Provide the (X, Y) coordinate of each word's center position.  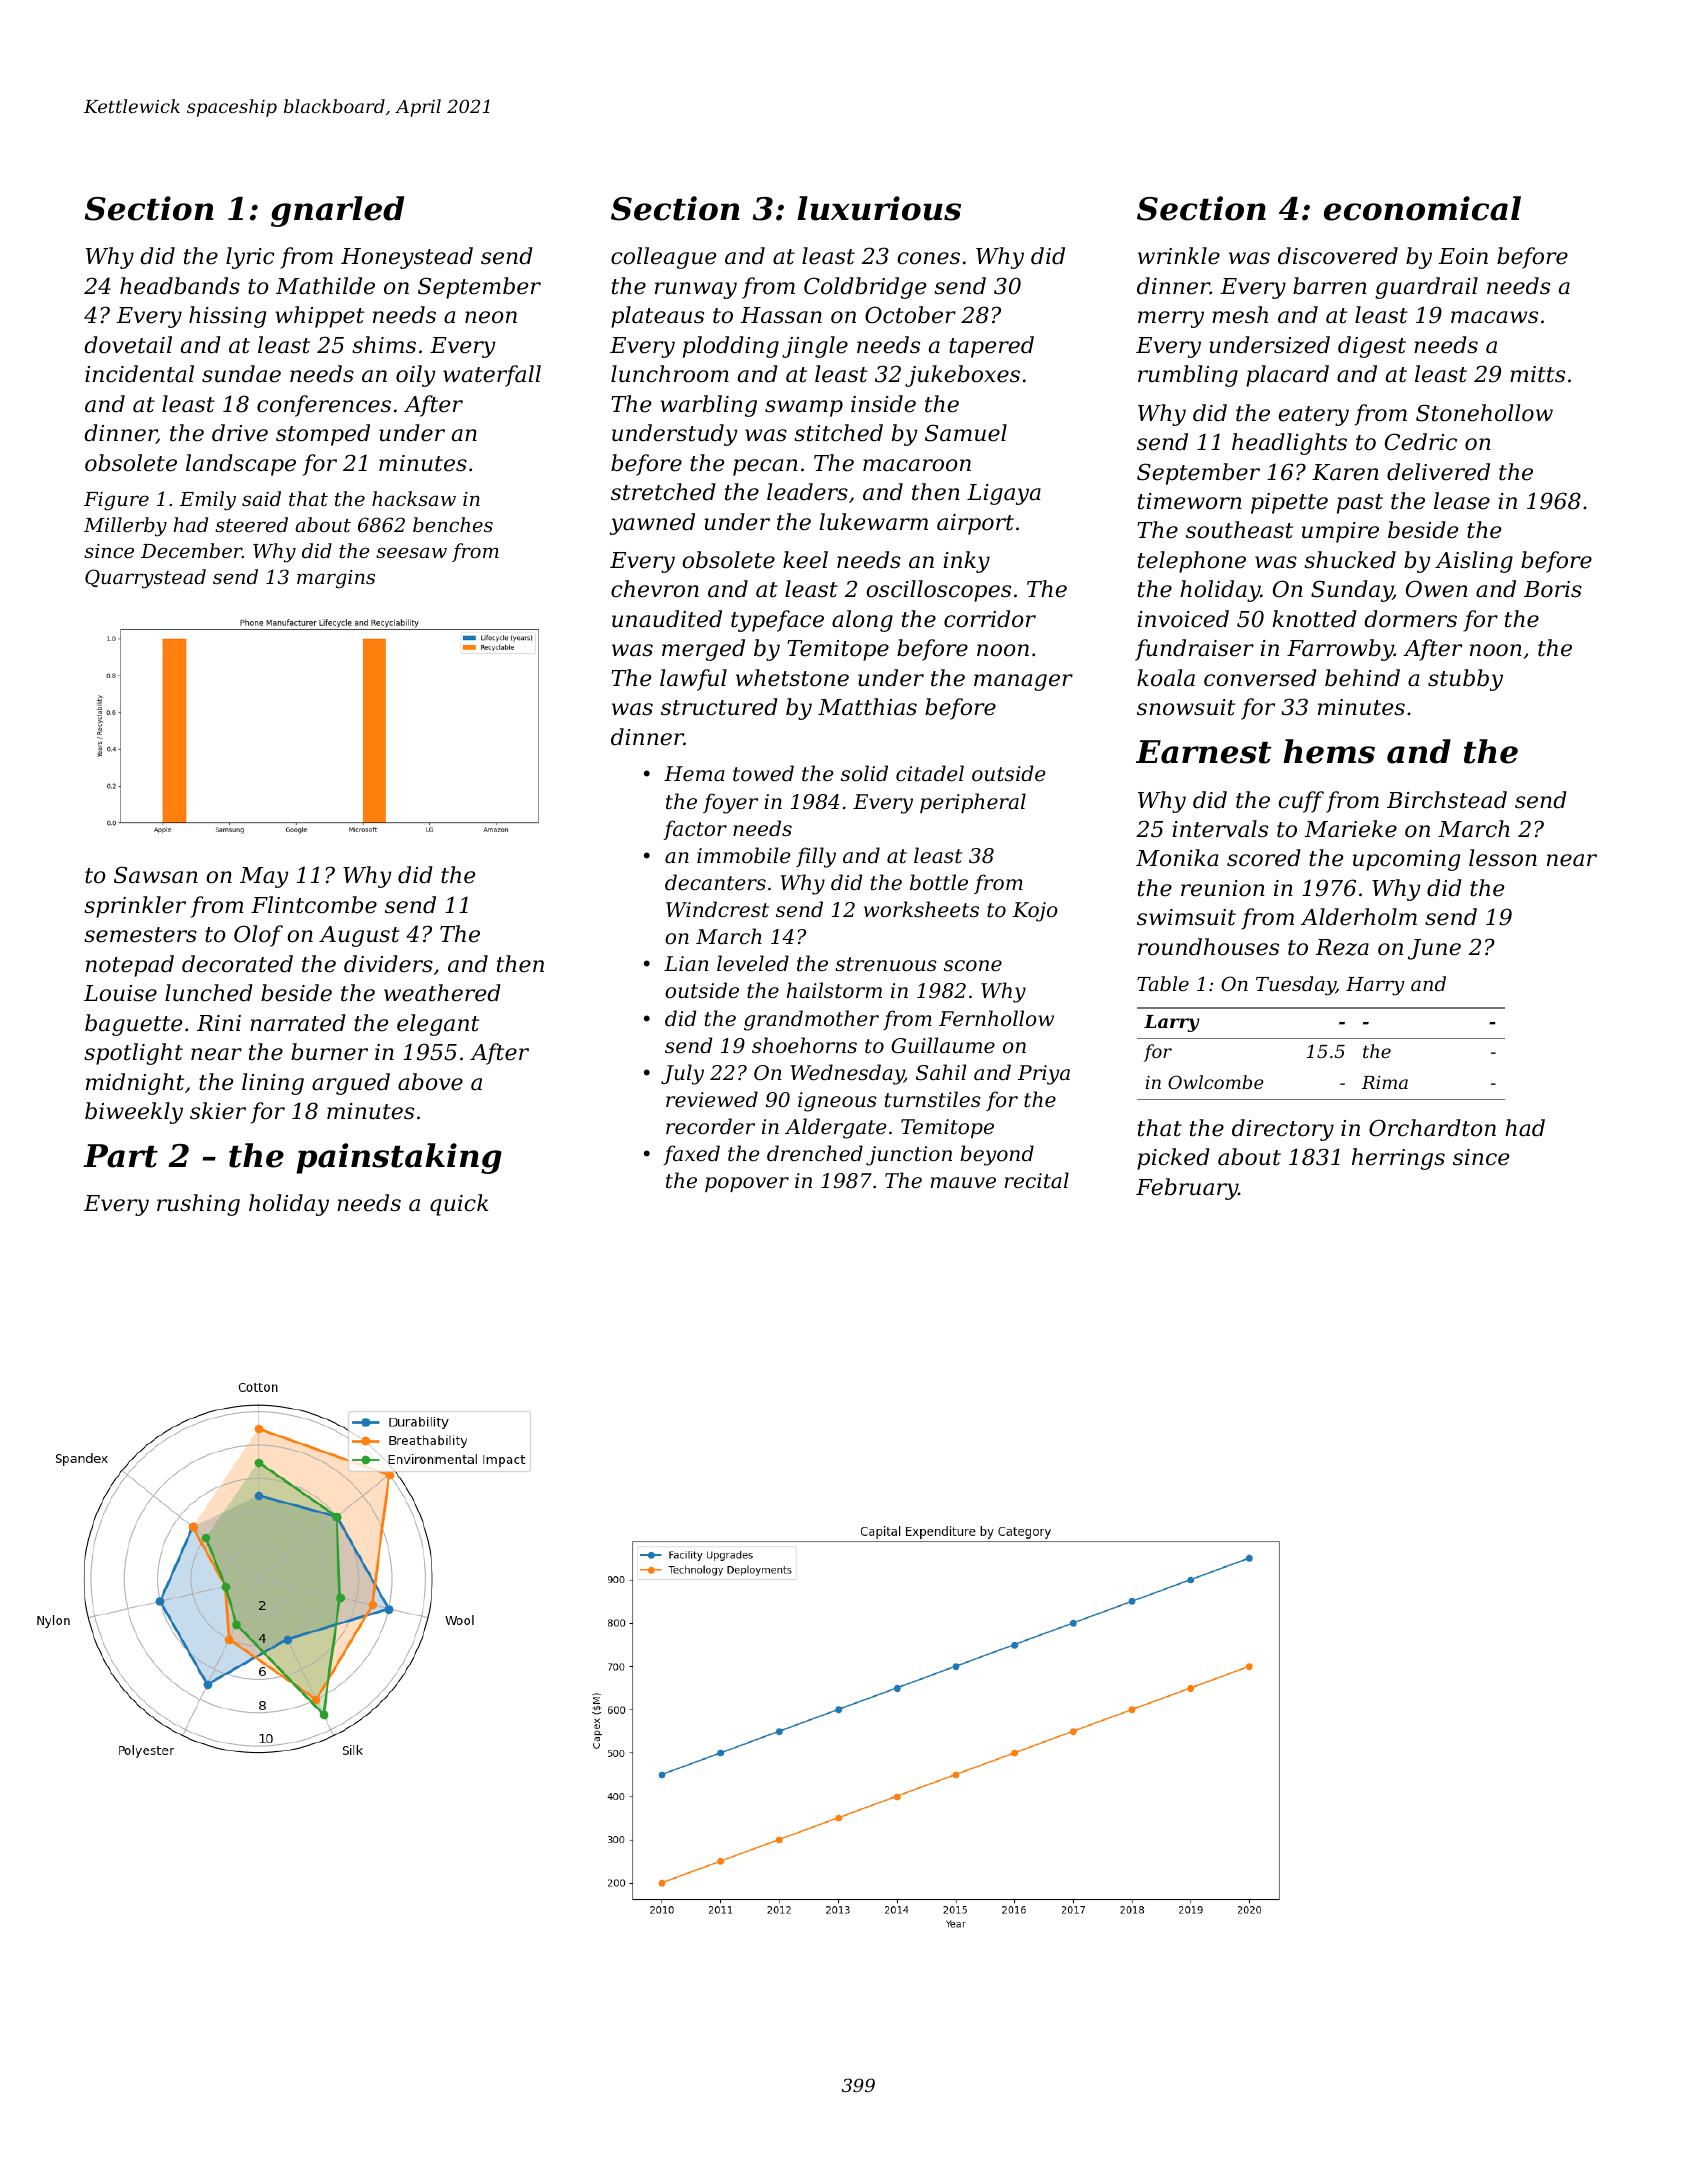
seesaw (411, 552)
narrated (298, 1023)
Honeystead (407, 258)
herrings (1398, 1159)
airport (975, 524)
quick (459, 1205)
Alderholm (1359, 917)
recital (1037, 1180)
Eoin (1463, 256)
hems (1329, 751)
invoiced (1183, 619)
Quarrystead (145, 579)
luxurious (879, 208)
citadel (930, 773)
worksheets (921, 909)
